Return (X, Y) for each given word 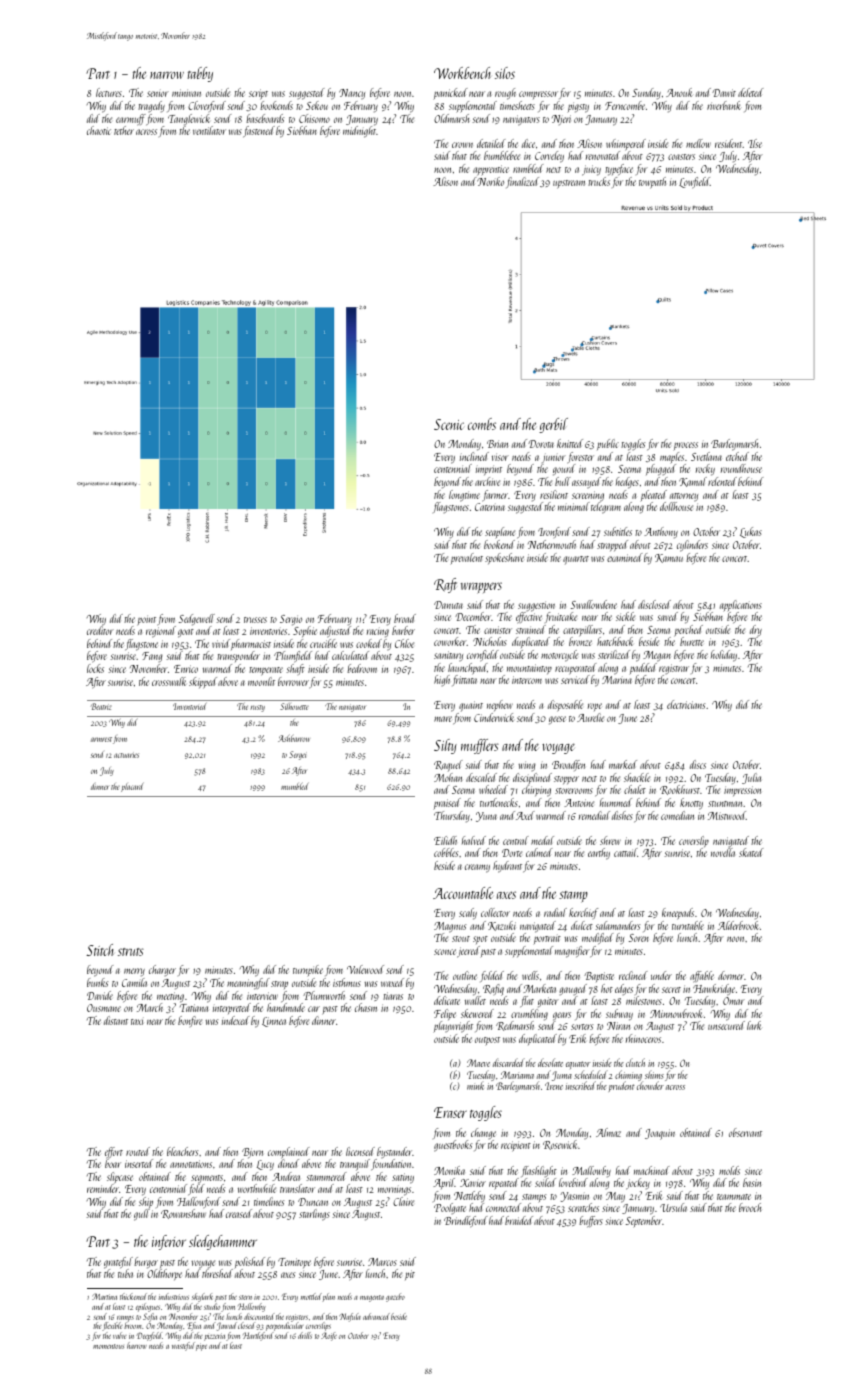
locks (95, 668)
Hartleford (258, 1336)
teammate (734, 1197)
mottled (311, 1296)
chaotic (99, 130)
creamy (477, 868)
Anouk (679, 92)
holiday (724, 656)
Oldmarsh (451, 118)
